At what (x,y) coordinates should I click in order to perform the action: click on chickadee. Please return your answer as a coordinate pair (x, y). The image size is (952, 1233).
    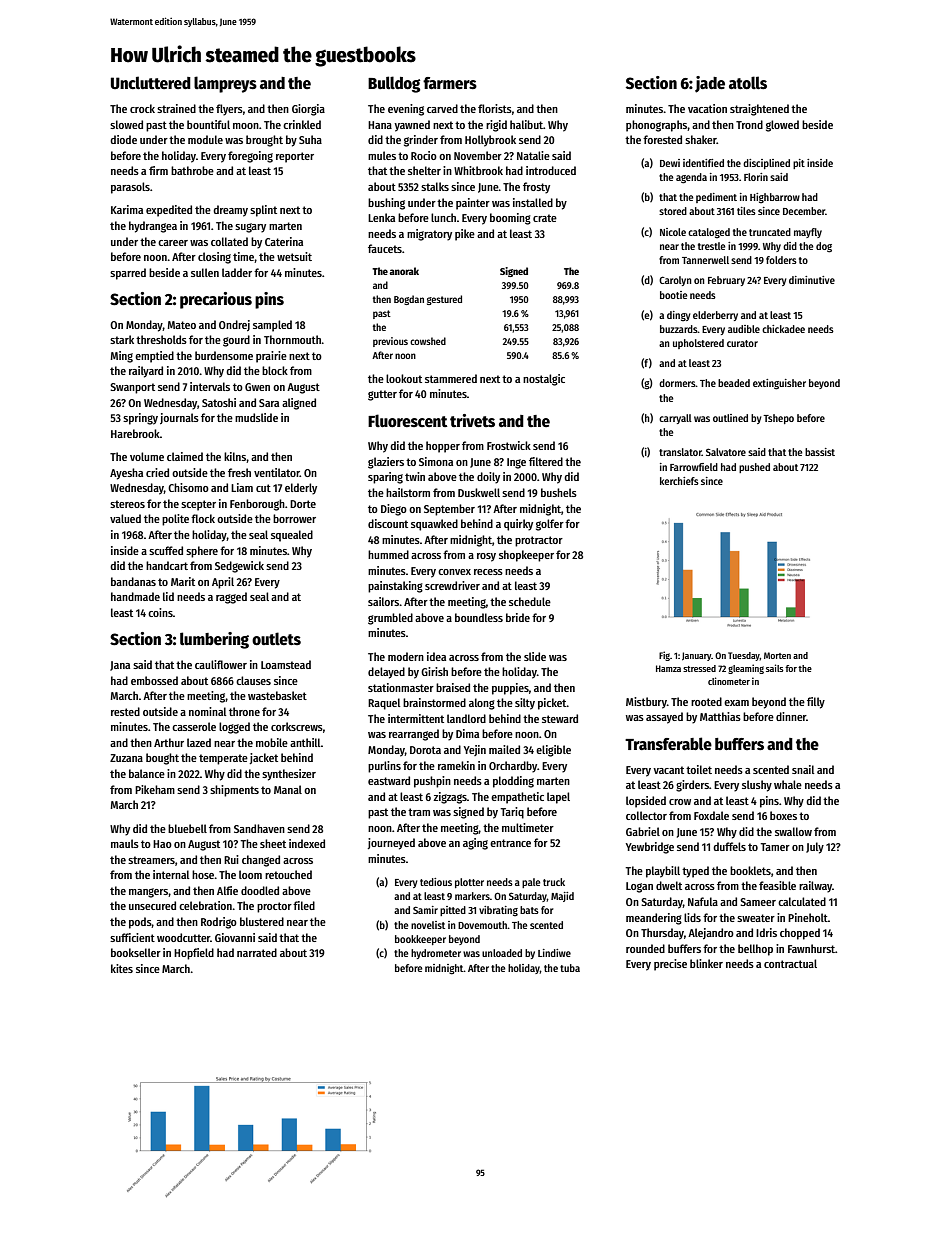
    Looking at the image, I should click on (783, 329).
